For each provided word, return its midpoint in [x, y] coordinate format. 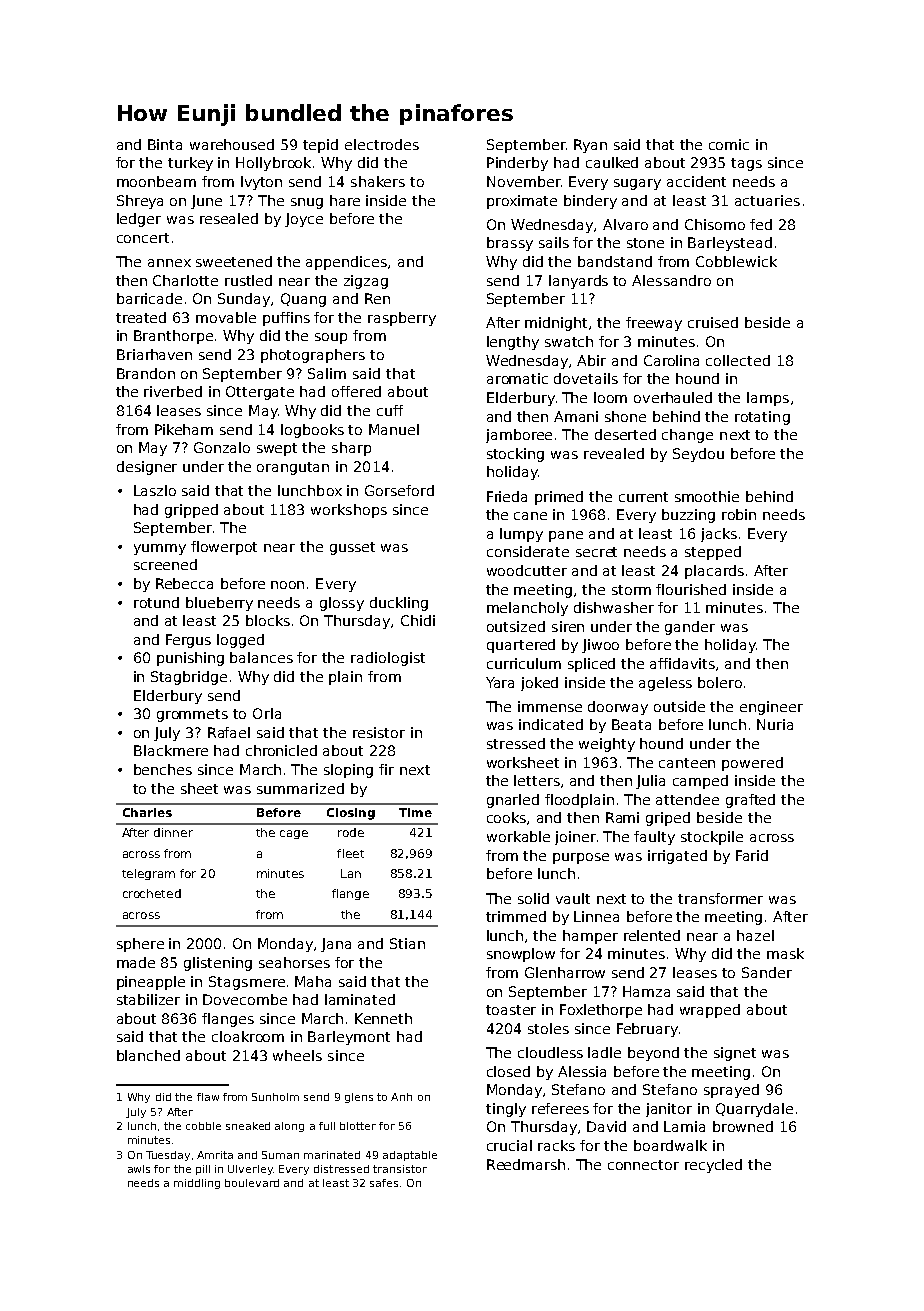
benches [163, 769]
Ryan [590, 146]
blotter [358, 1126]
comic [729, 144]
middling [197, 1184]
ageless [665, 684]
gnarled [513, 801]
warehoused [232, 144]
